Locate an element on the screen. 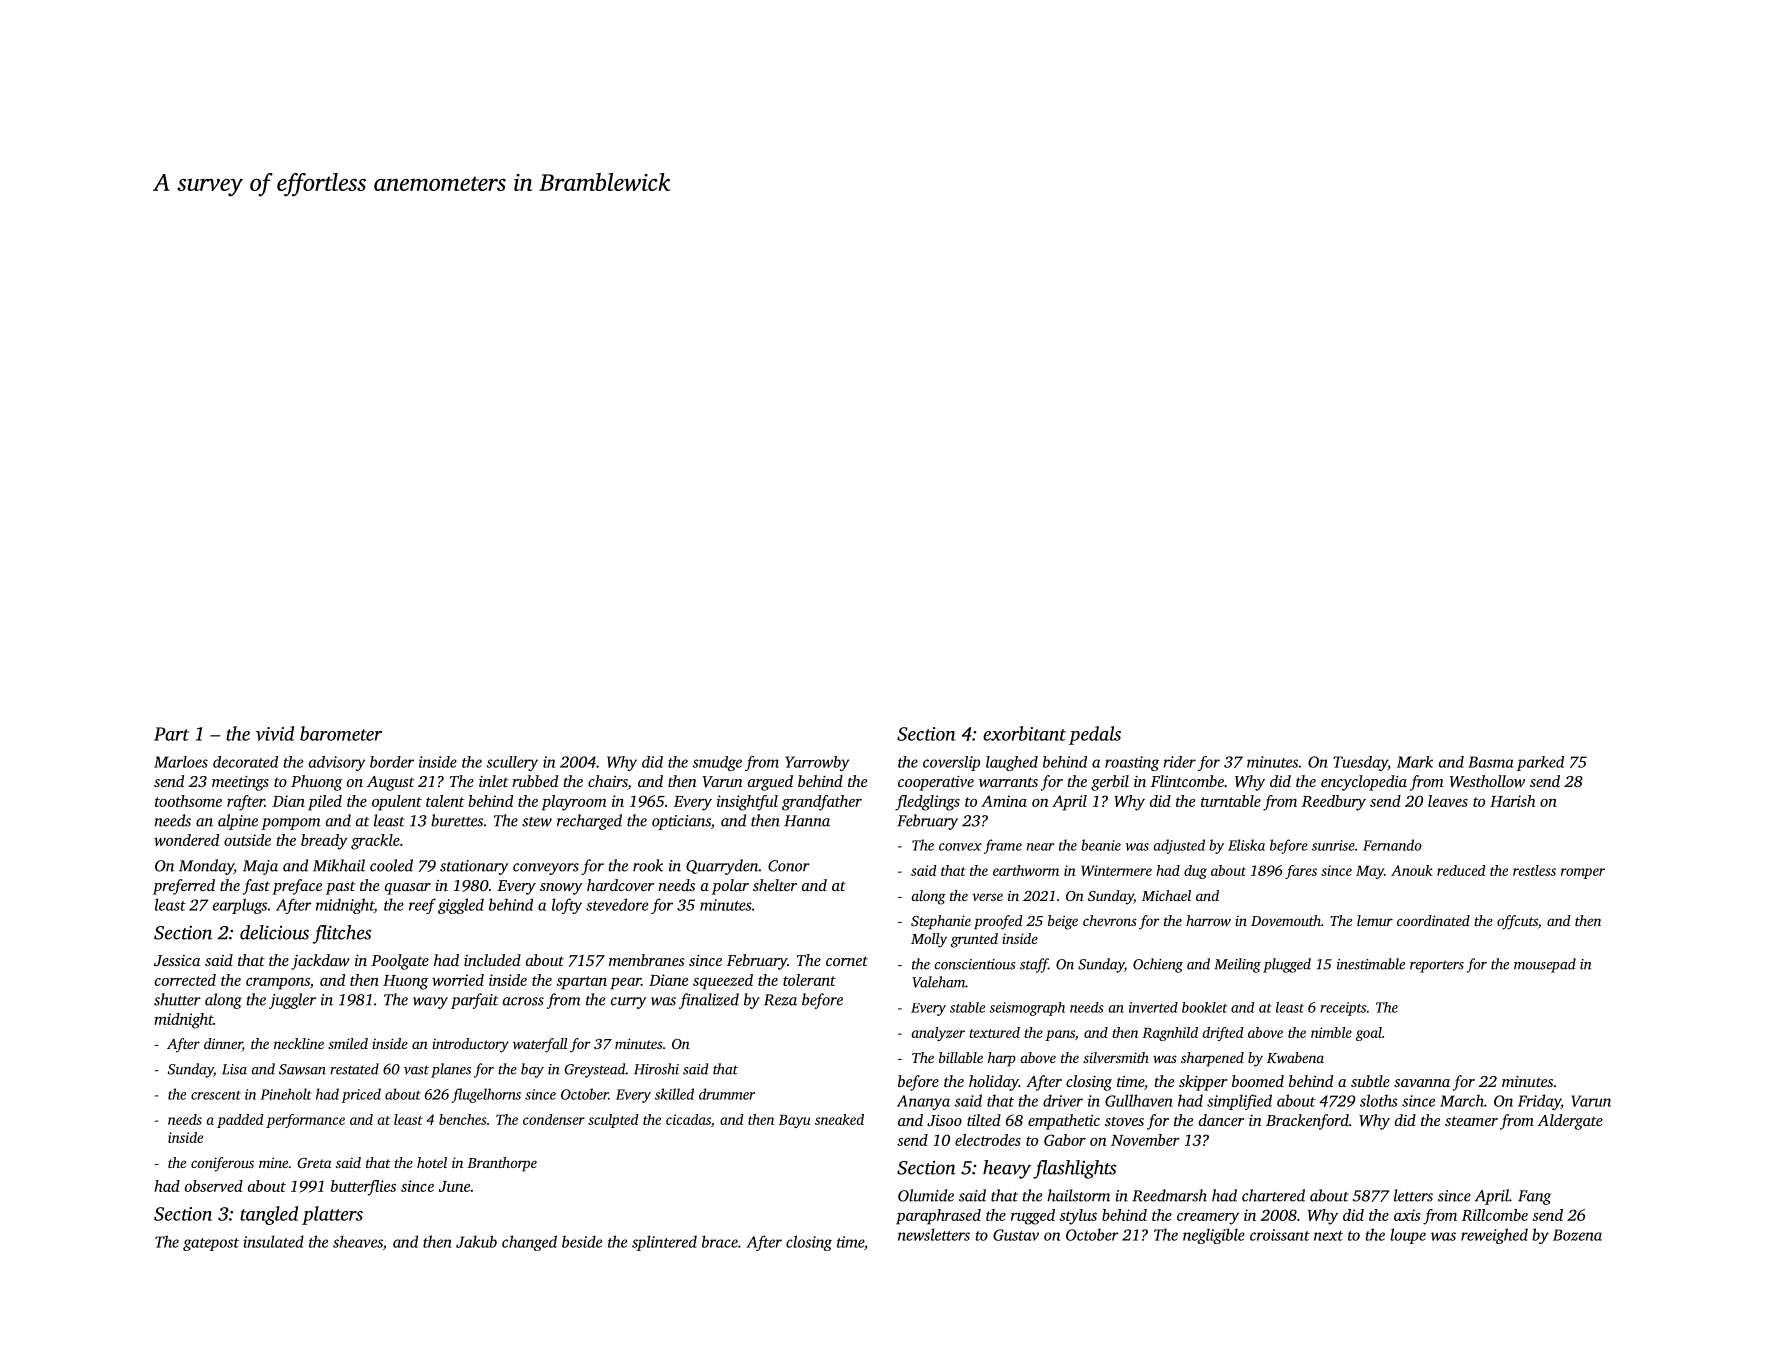 The height and width of the screenshot is (1366, 1768). gatepost is located at coordinates (211, 1244).
